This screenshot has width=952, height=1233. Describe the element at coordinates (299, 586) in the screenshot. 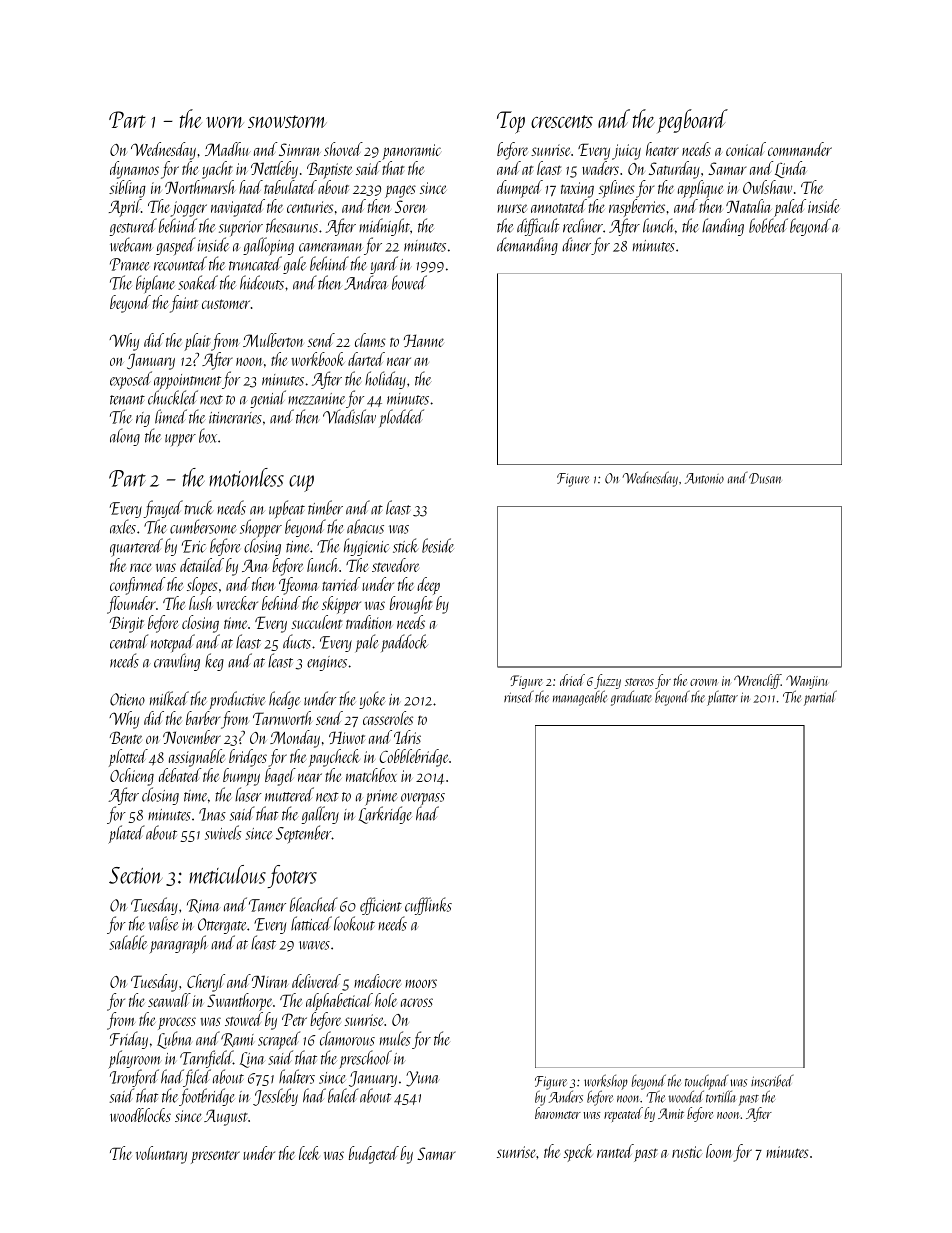

I see `Ifeoma` at that location.
